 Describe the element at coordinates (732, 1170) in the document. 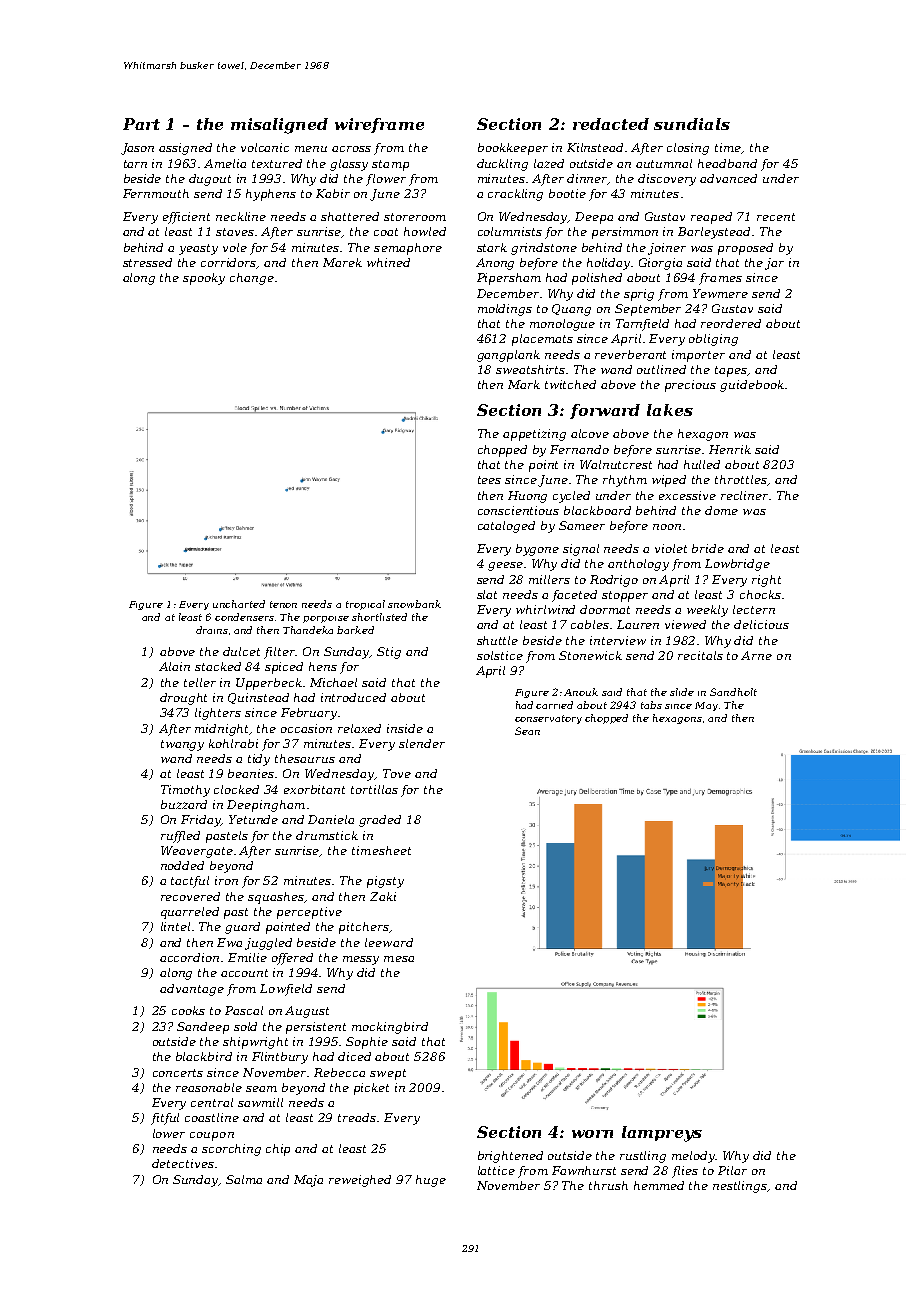

I see `Pilar` at that location.
